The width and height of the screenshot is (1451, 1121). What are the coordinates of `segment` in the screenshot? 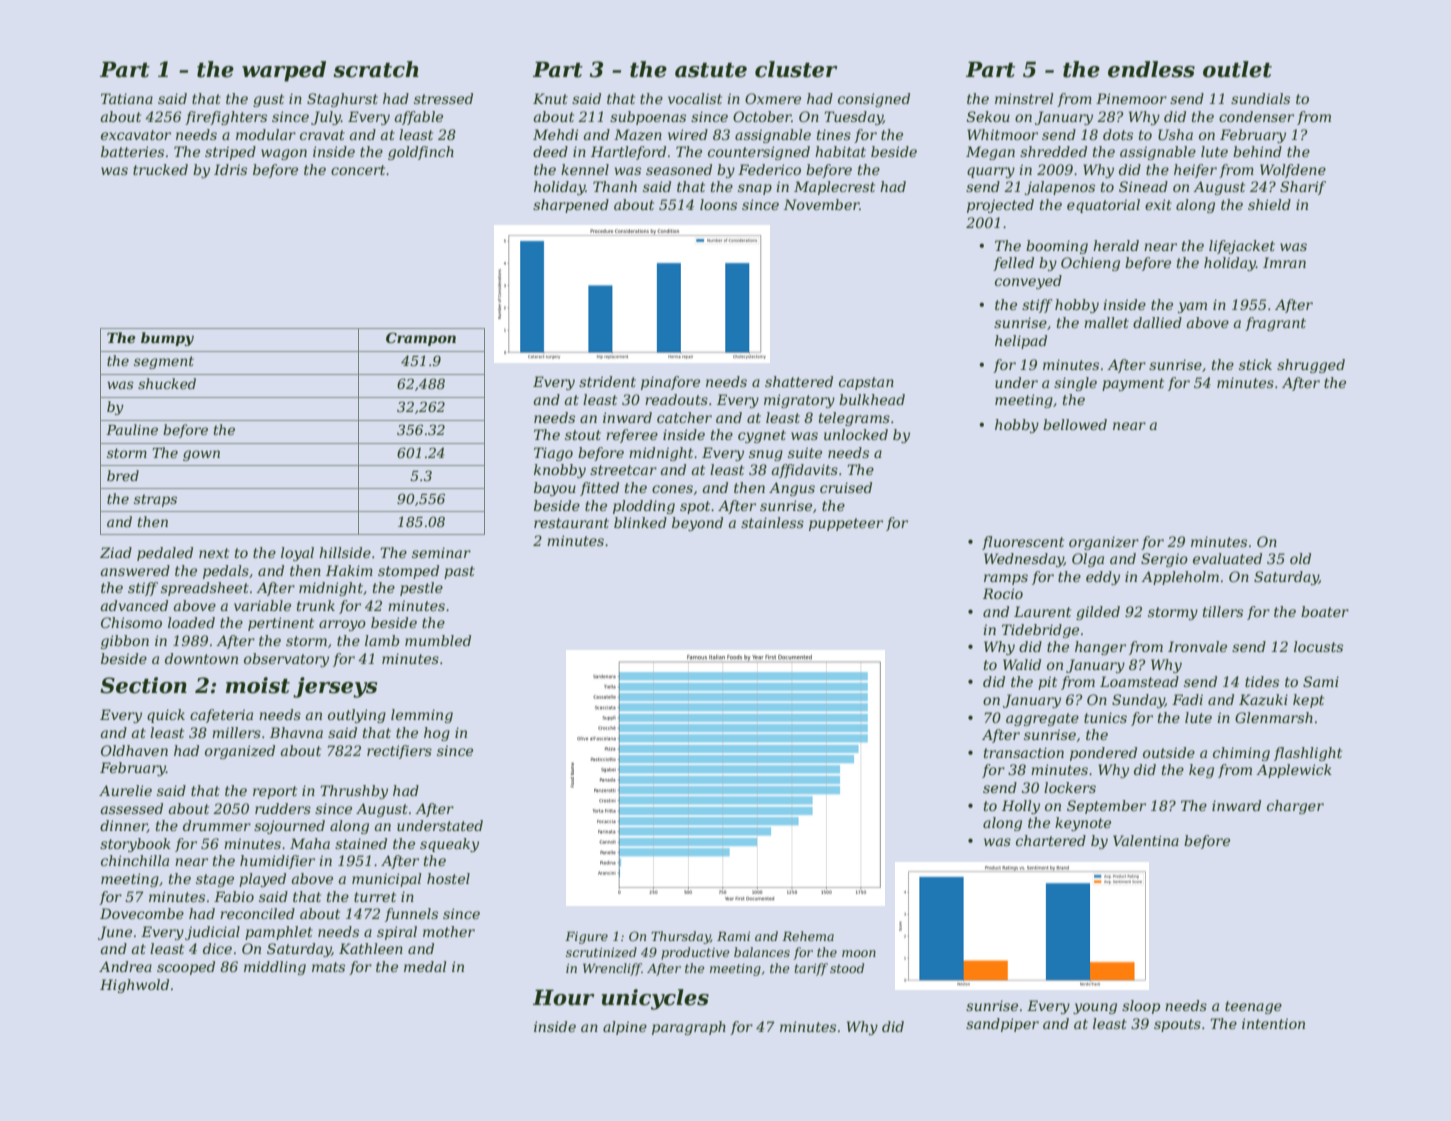 It's located at (164, 362).
